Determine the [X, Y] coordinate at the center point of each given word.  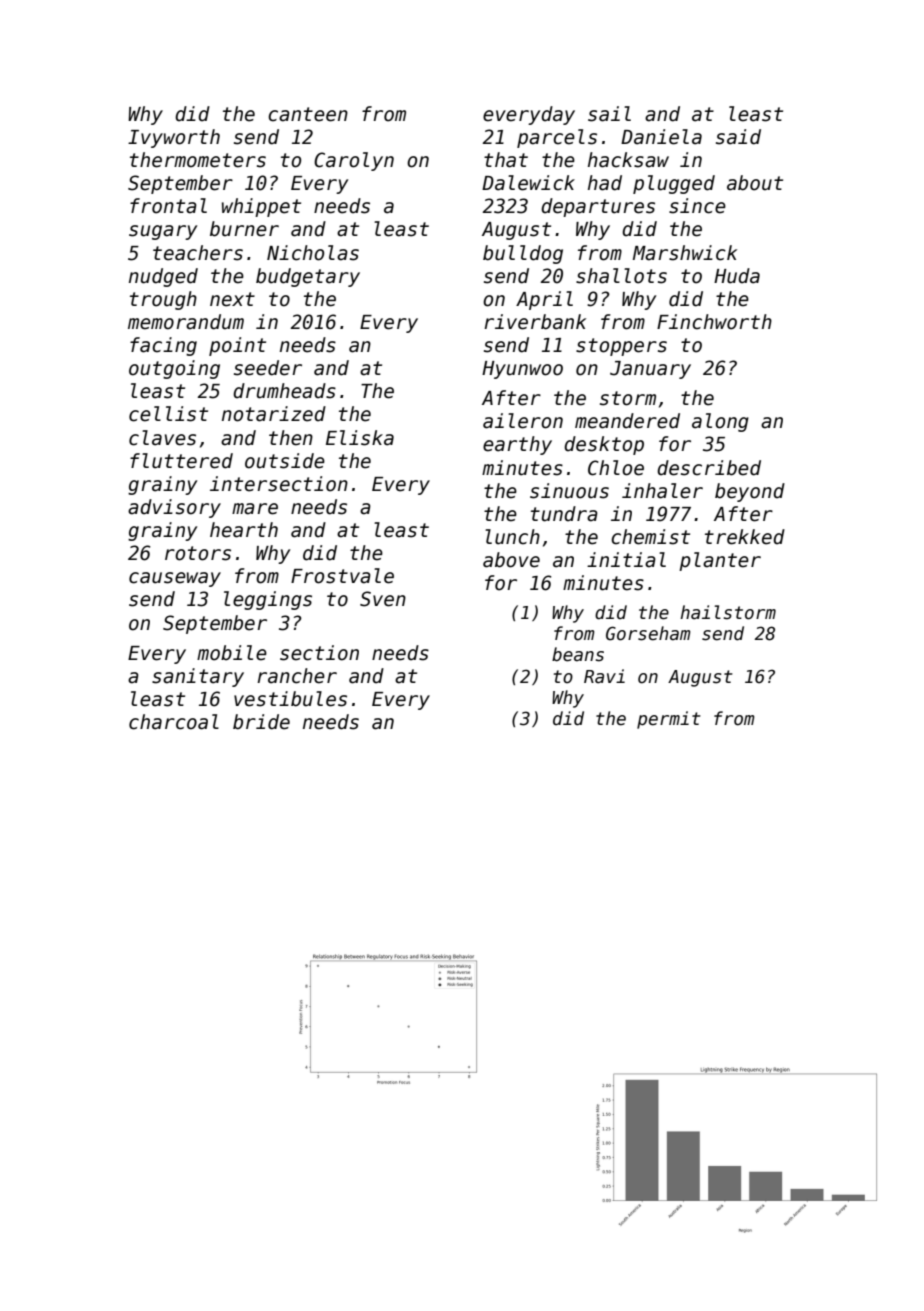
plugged [674, 184]
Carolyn [354, 161]
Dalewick [528, 183]
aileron [523, 421]
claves [162, 438]
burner [244, 229]
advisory [174, 508]
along [720, 422]
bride [261, 722]
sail [609, 114]
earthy [517, 445]
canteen [308, 114]
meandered [627, 421]
